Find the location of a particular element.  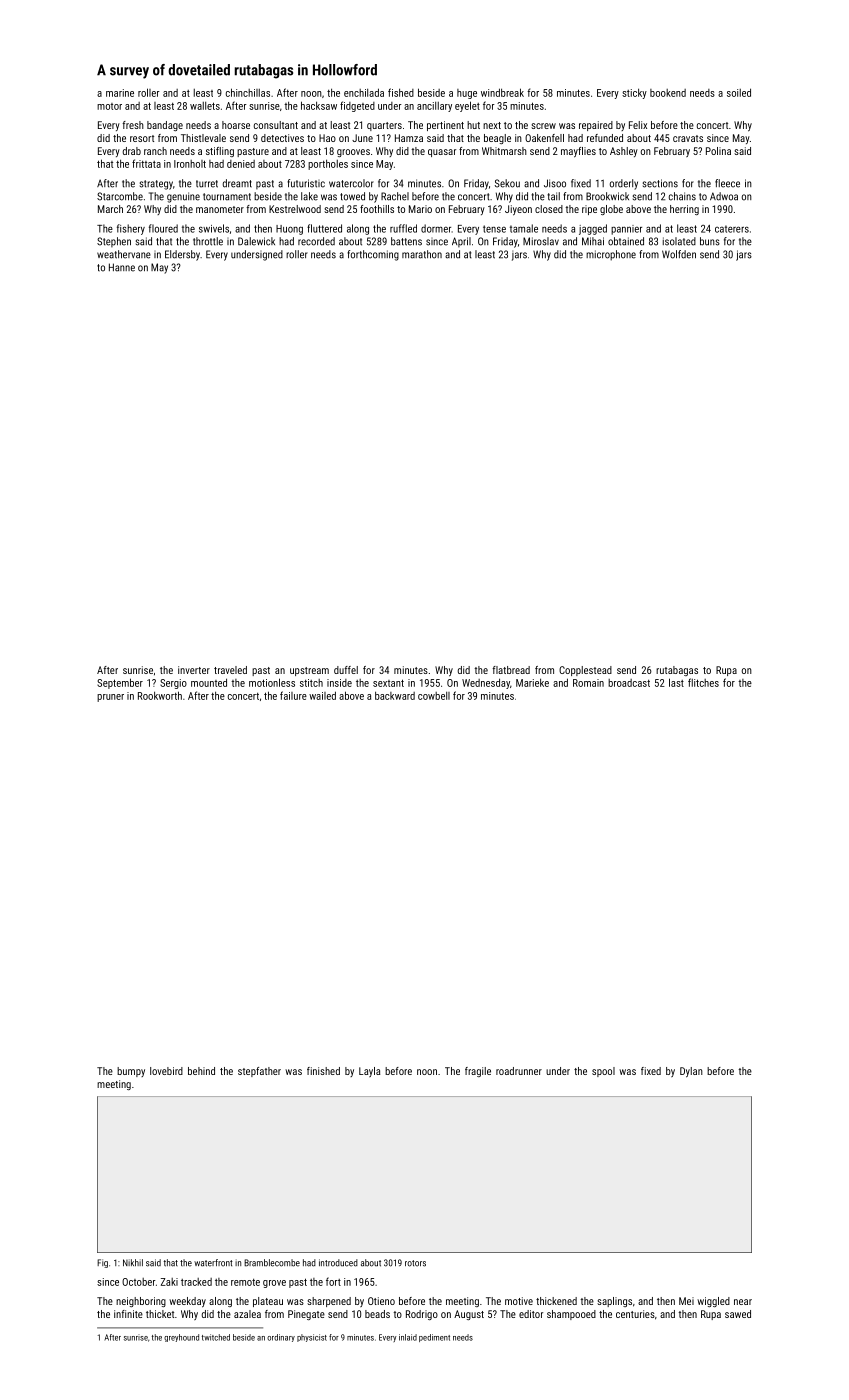

marathon is located at coordinates (422, 254).
